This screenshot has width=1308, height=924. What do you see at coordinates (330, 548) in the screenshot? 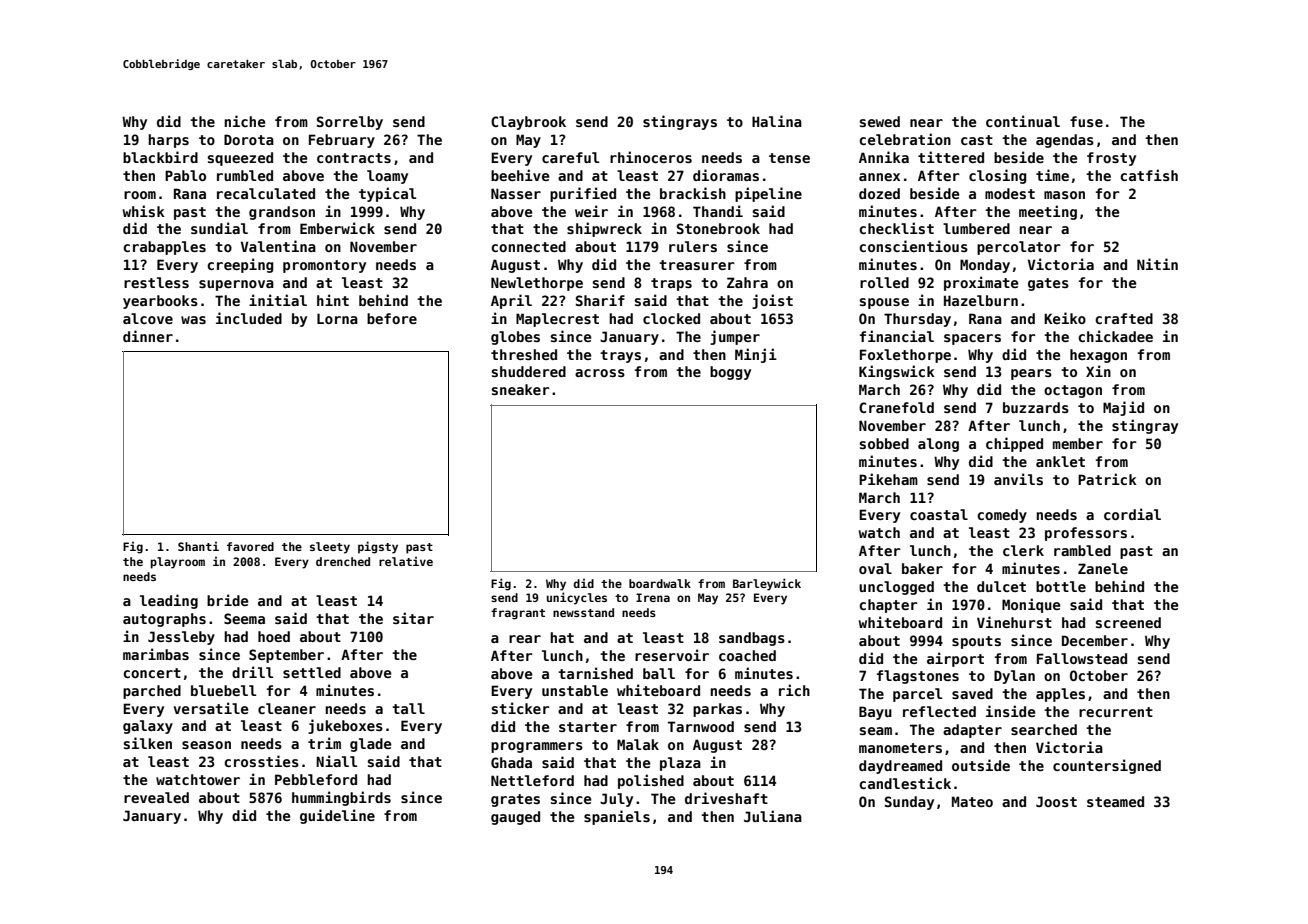
I see `sleety` at bounding box center [330, 548].
